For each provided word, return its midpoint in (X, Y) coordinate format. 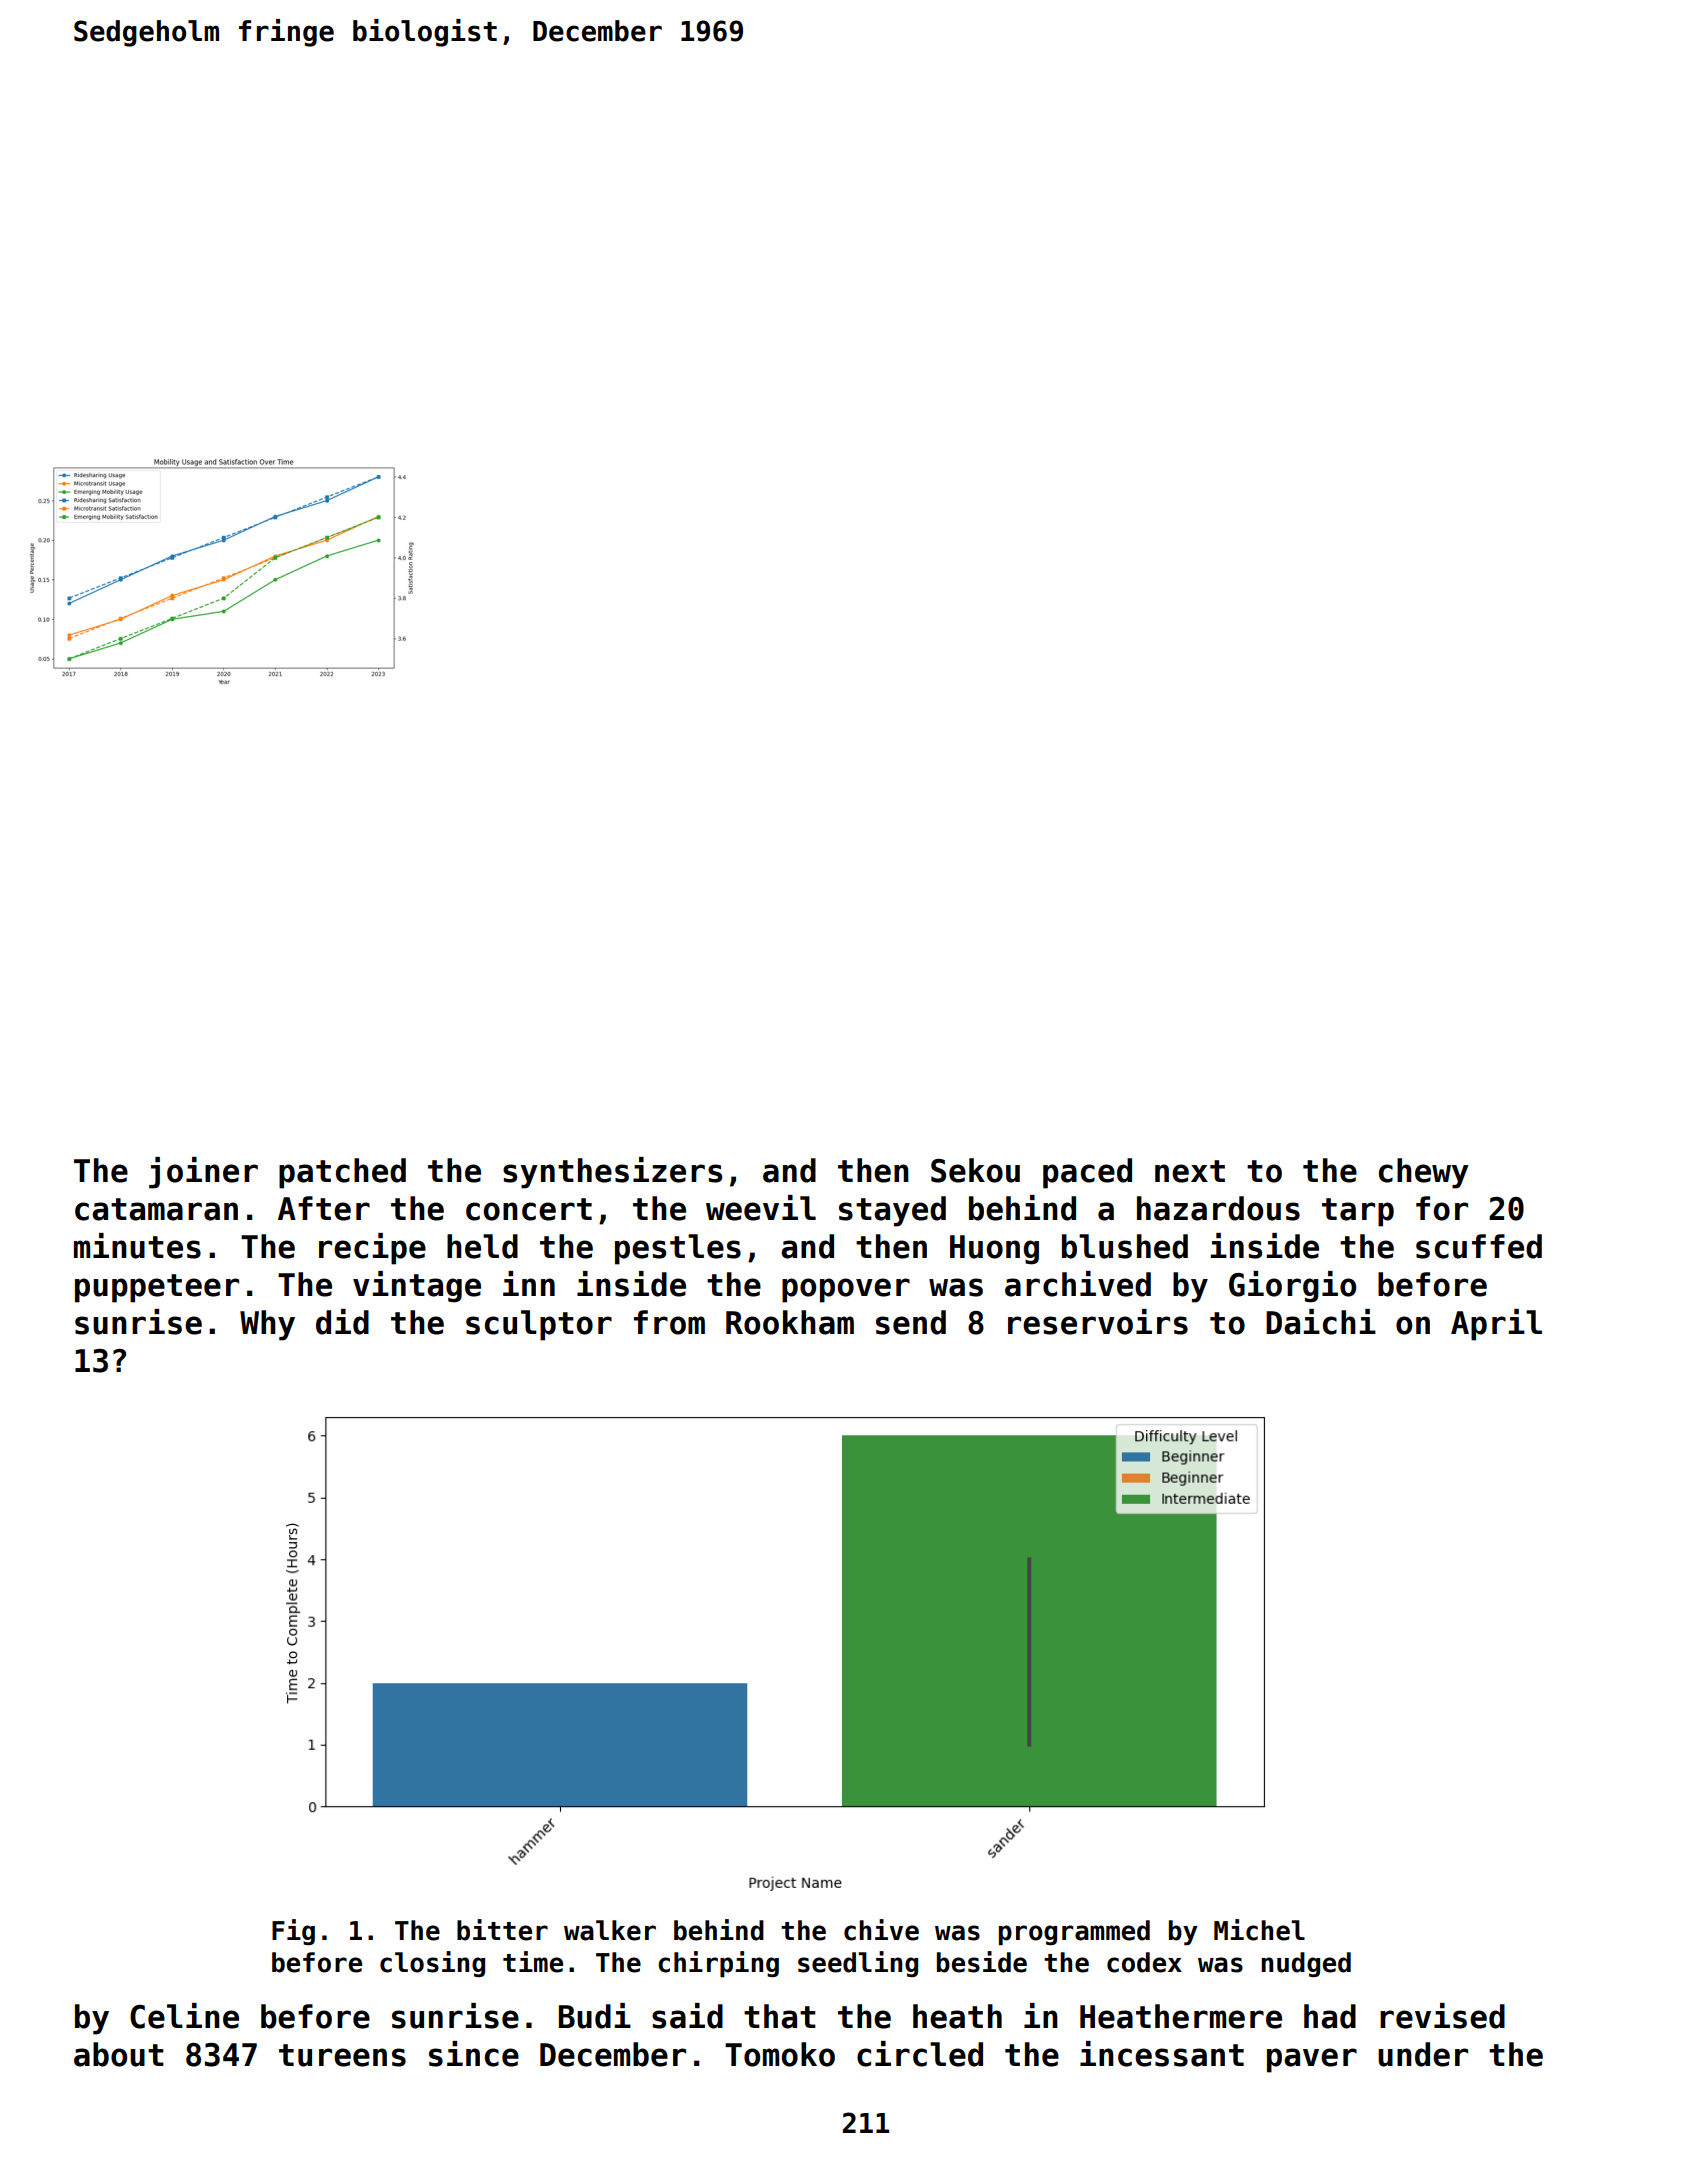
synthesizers (612, 1173)
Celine (184, 2016)
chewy (1424, 1173)
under (1423, 2054)
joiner (203, 1173)
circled (920, 2054)
